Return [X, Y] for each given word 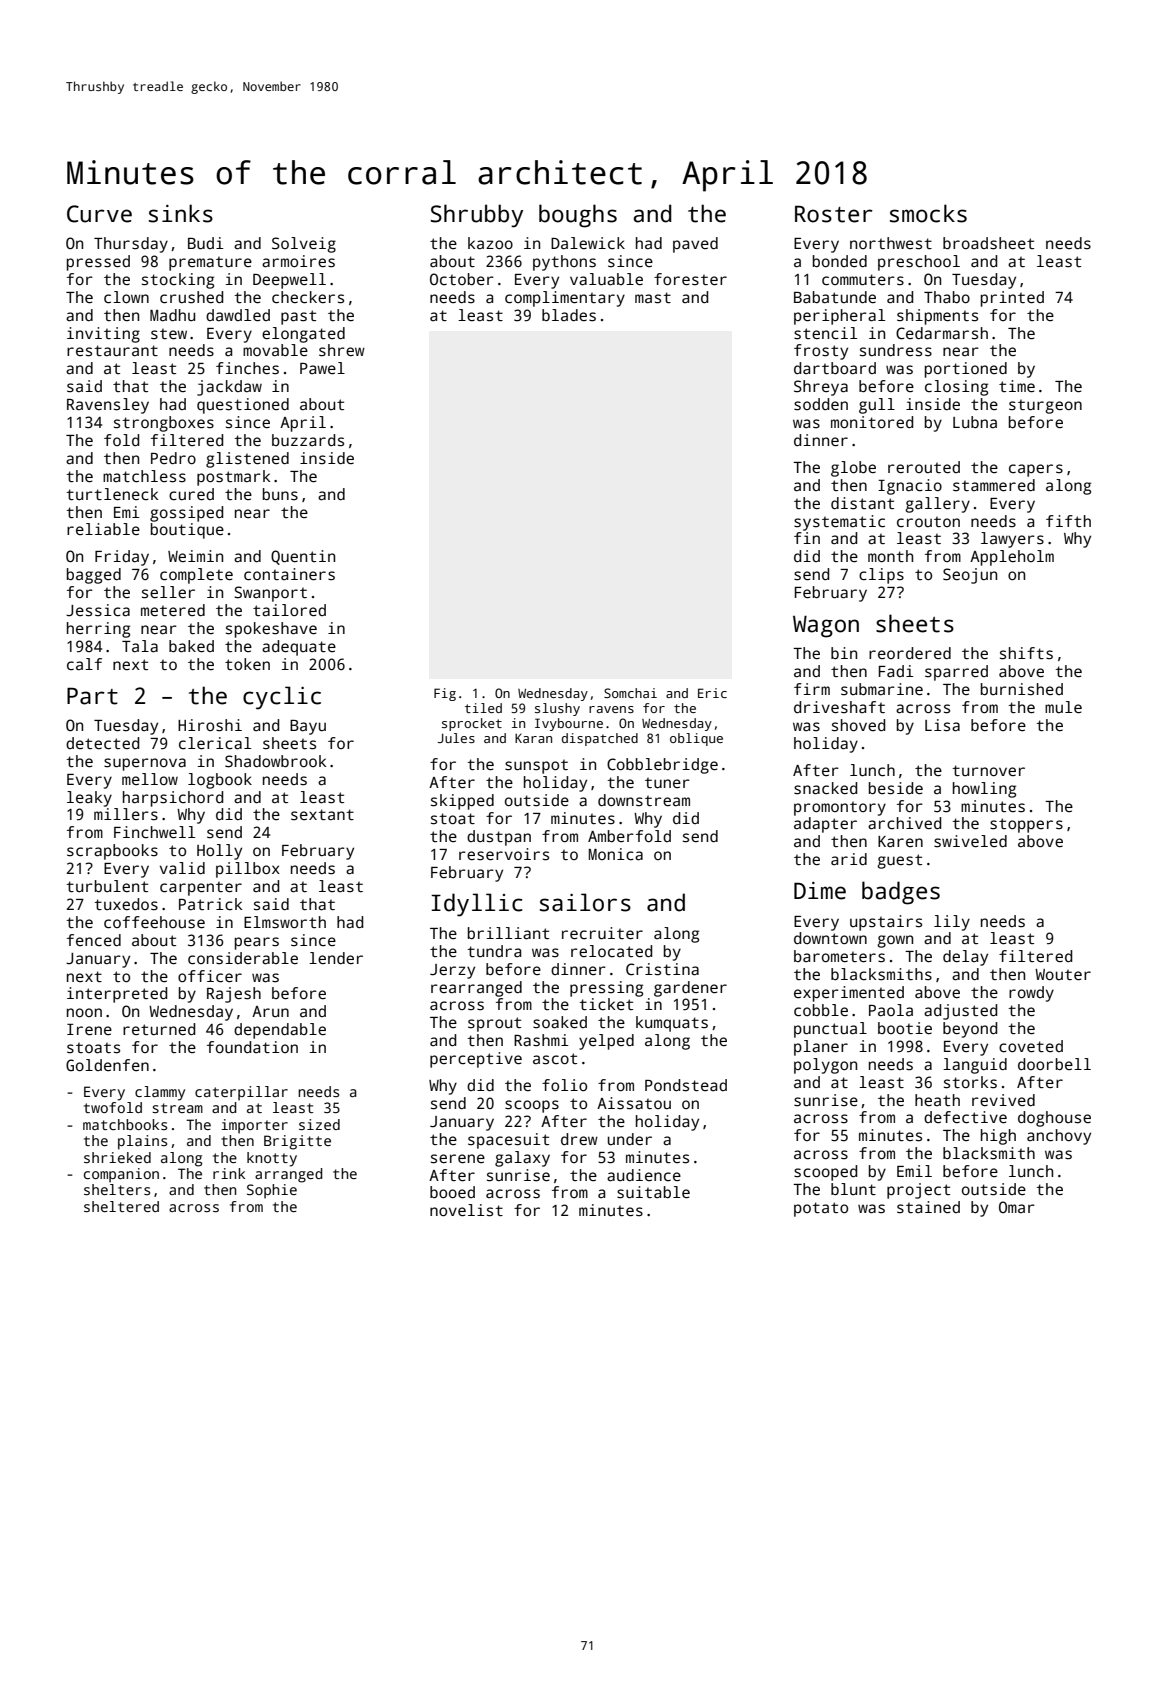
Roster [834, 214]
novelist [466, 1210]
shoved [858, 725]
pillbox [248, 870]
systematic [839, 523]
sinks [181, 213]
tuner [667, 782]
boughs [578, 216]
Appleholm [1012, 558]
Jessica [98, 610]
